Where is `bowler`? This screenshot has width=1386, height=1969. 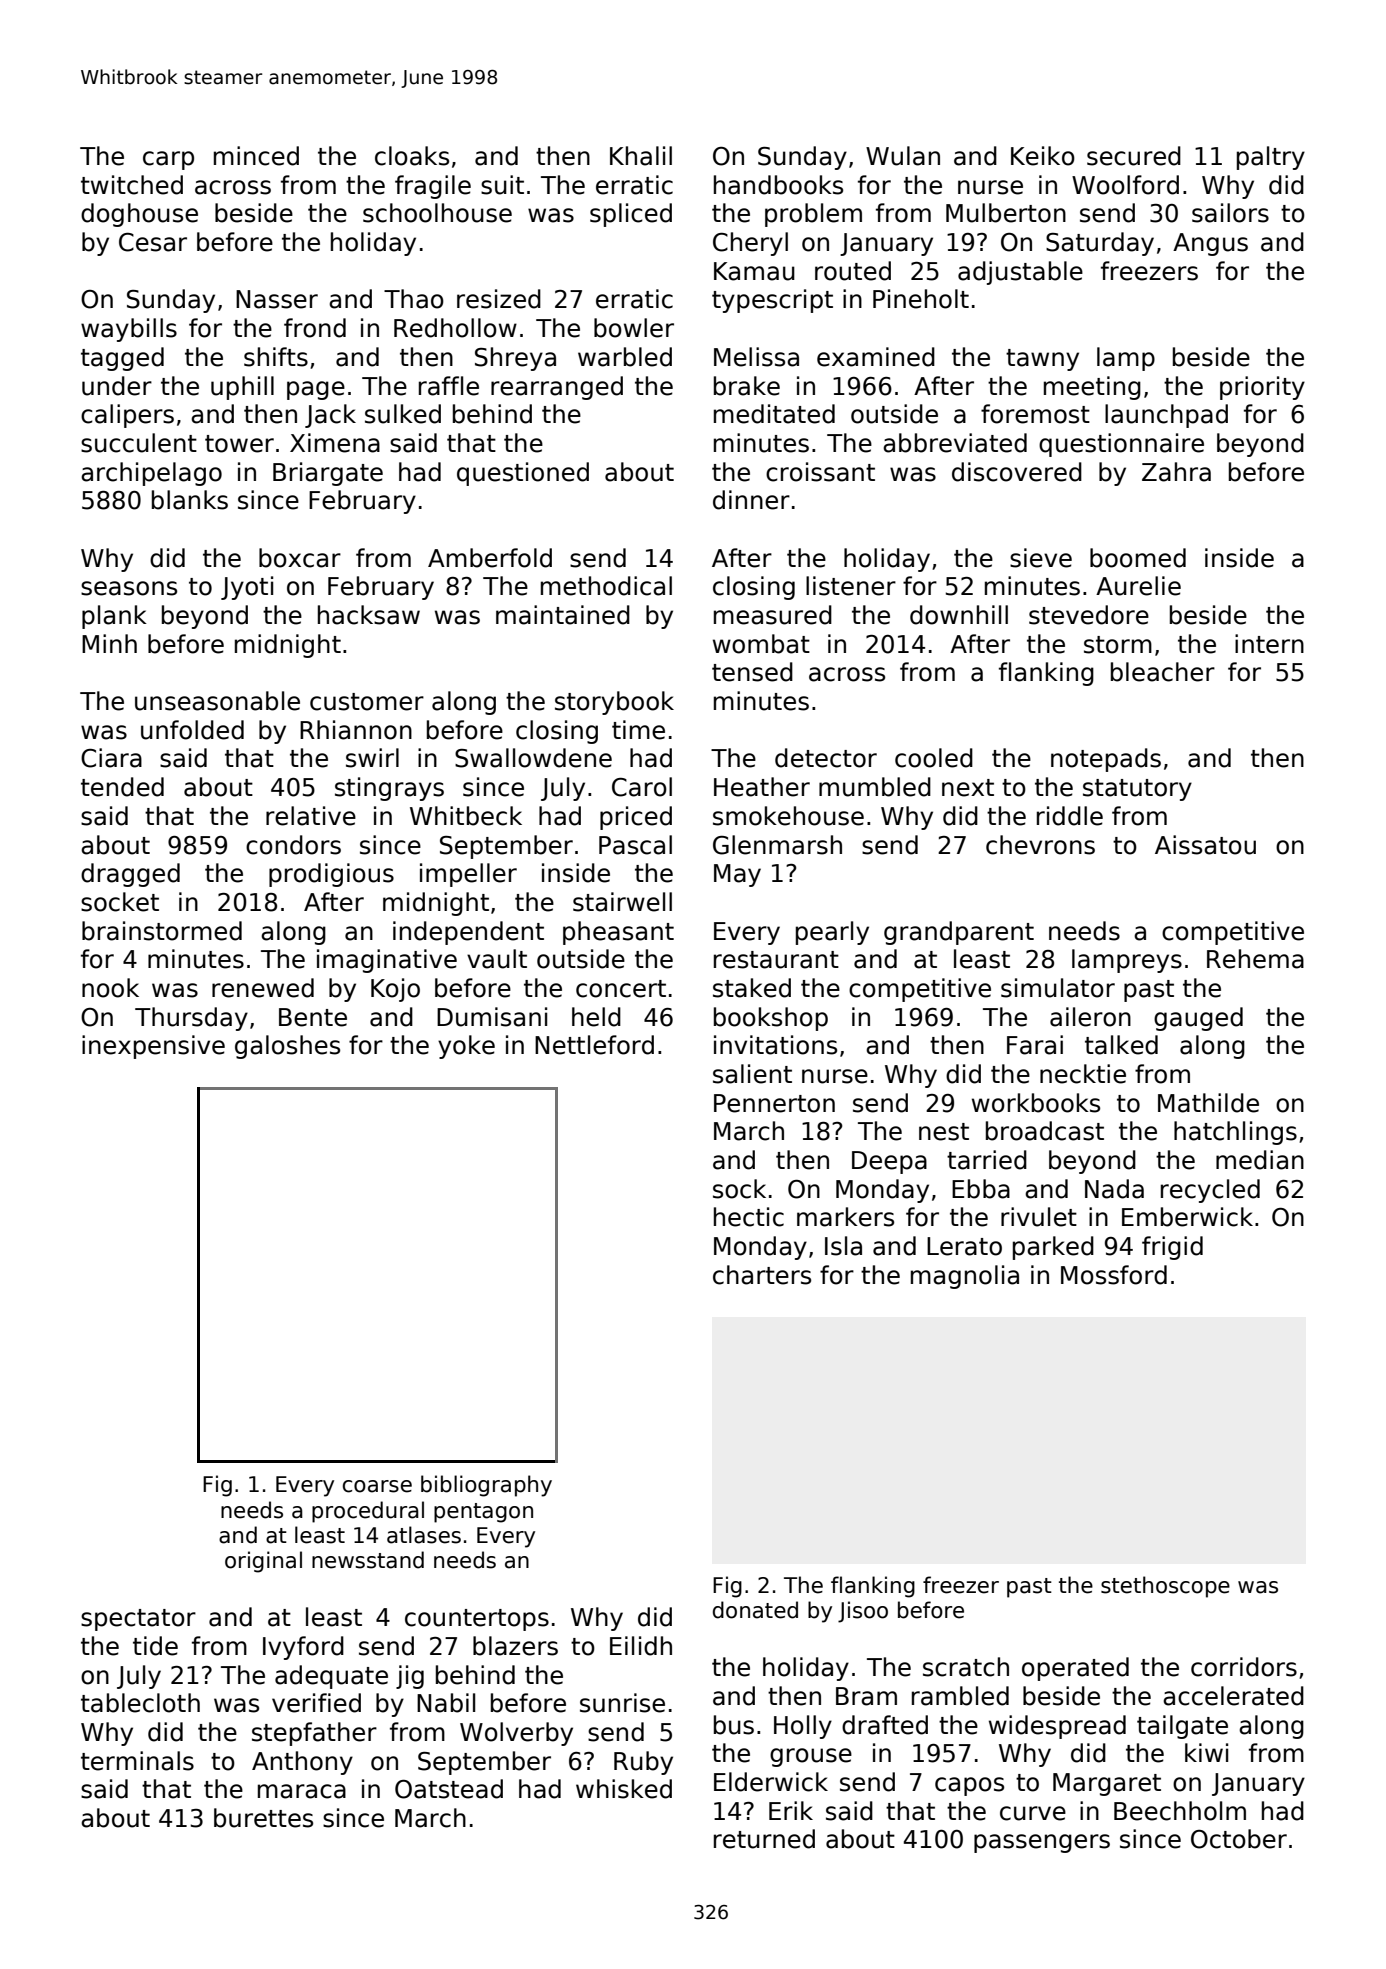
bowler is located at coordinates (634, 328).
